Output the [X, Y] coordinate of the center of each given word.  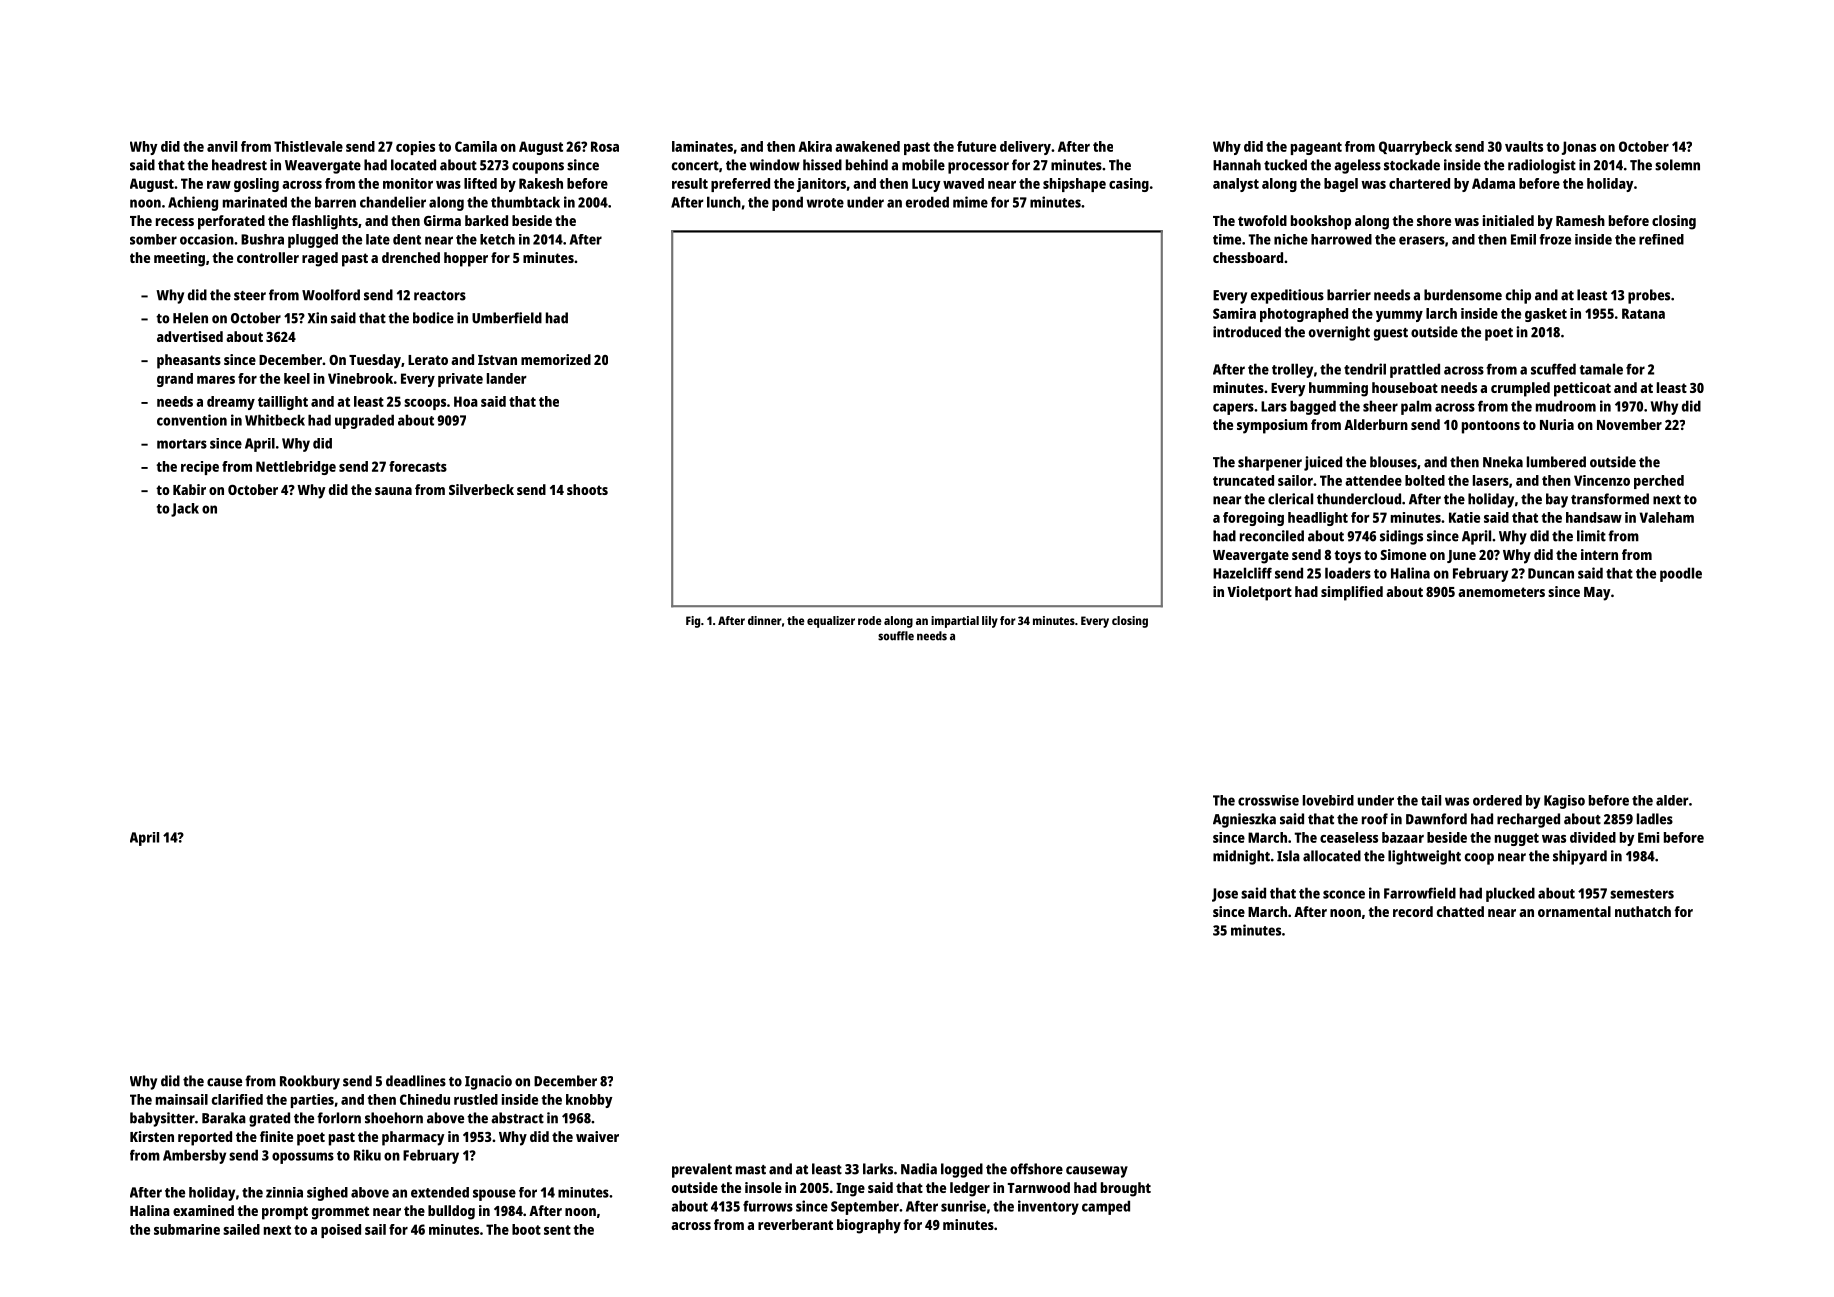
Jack [185, 510]
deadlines [416, 1081]
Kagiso [1564, 802]
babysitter [162, 1119]
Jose [1225, 895]
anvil [222, 146]
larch [1441, 313]
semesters [1642, 894]
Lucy [926, 185]
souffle [896, 636]
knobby [589, 1101]
